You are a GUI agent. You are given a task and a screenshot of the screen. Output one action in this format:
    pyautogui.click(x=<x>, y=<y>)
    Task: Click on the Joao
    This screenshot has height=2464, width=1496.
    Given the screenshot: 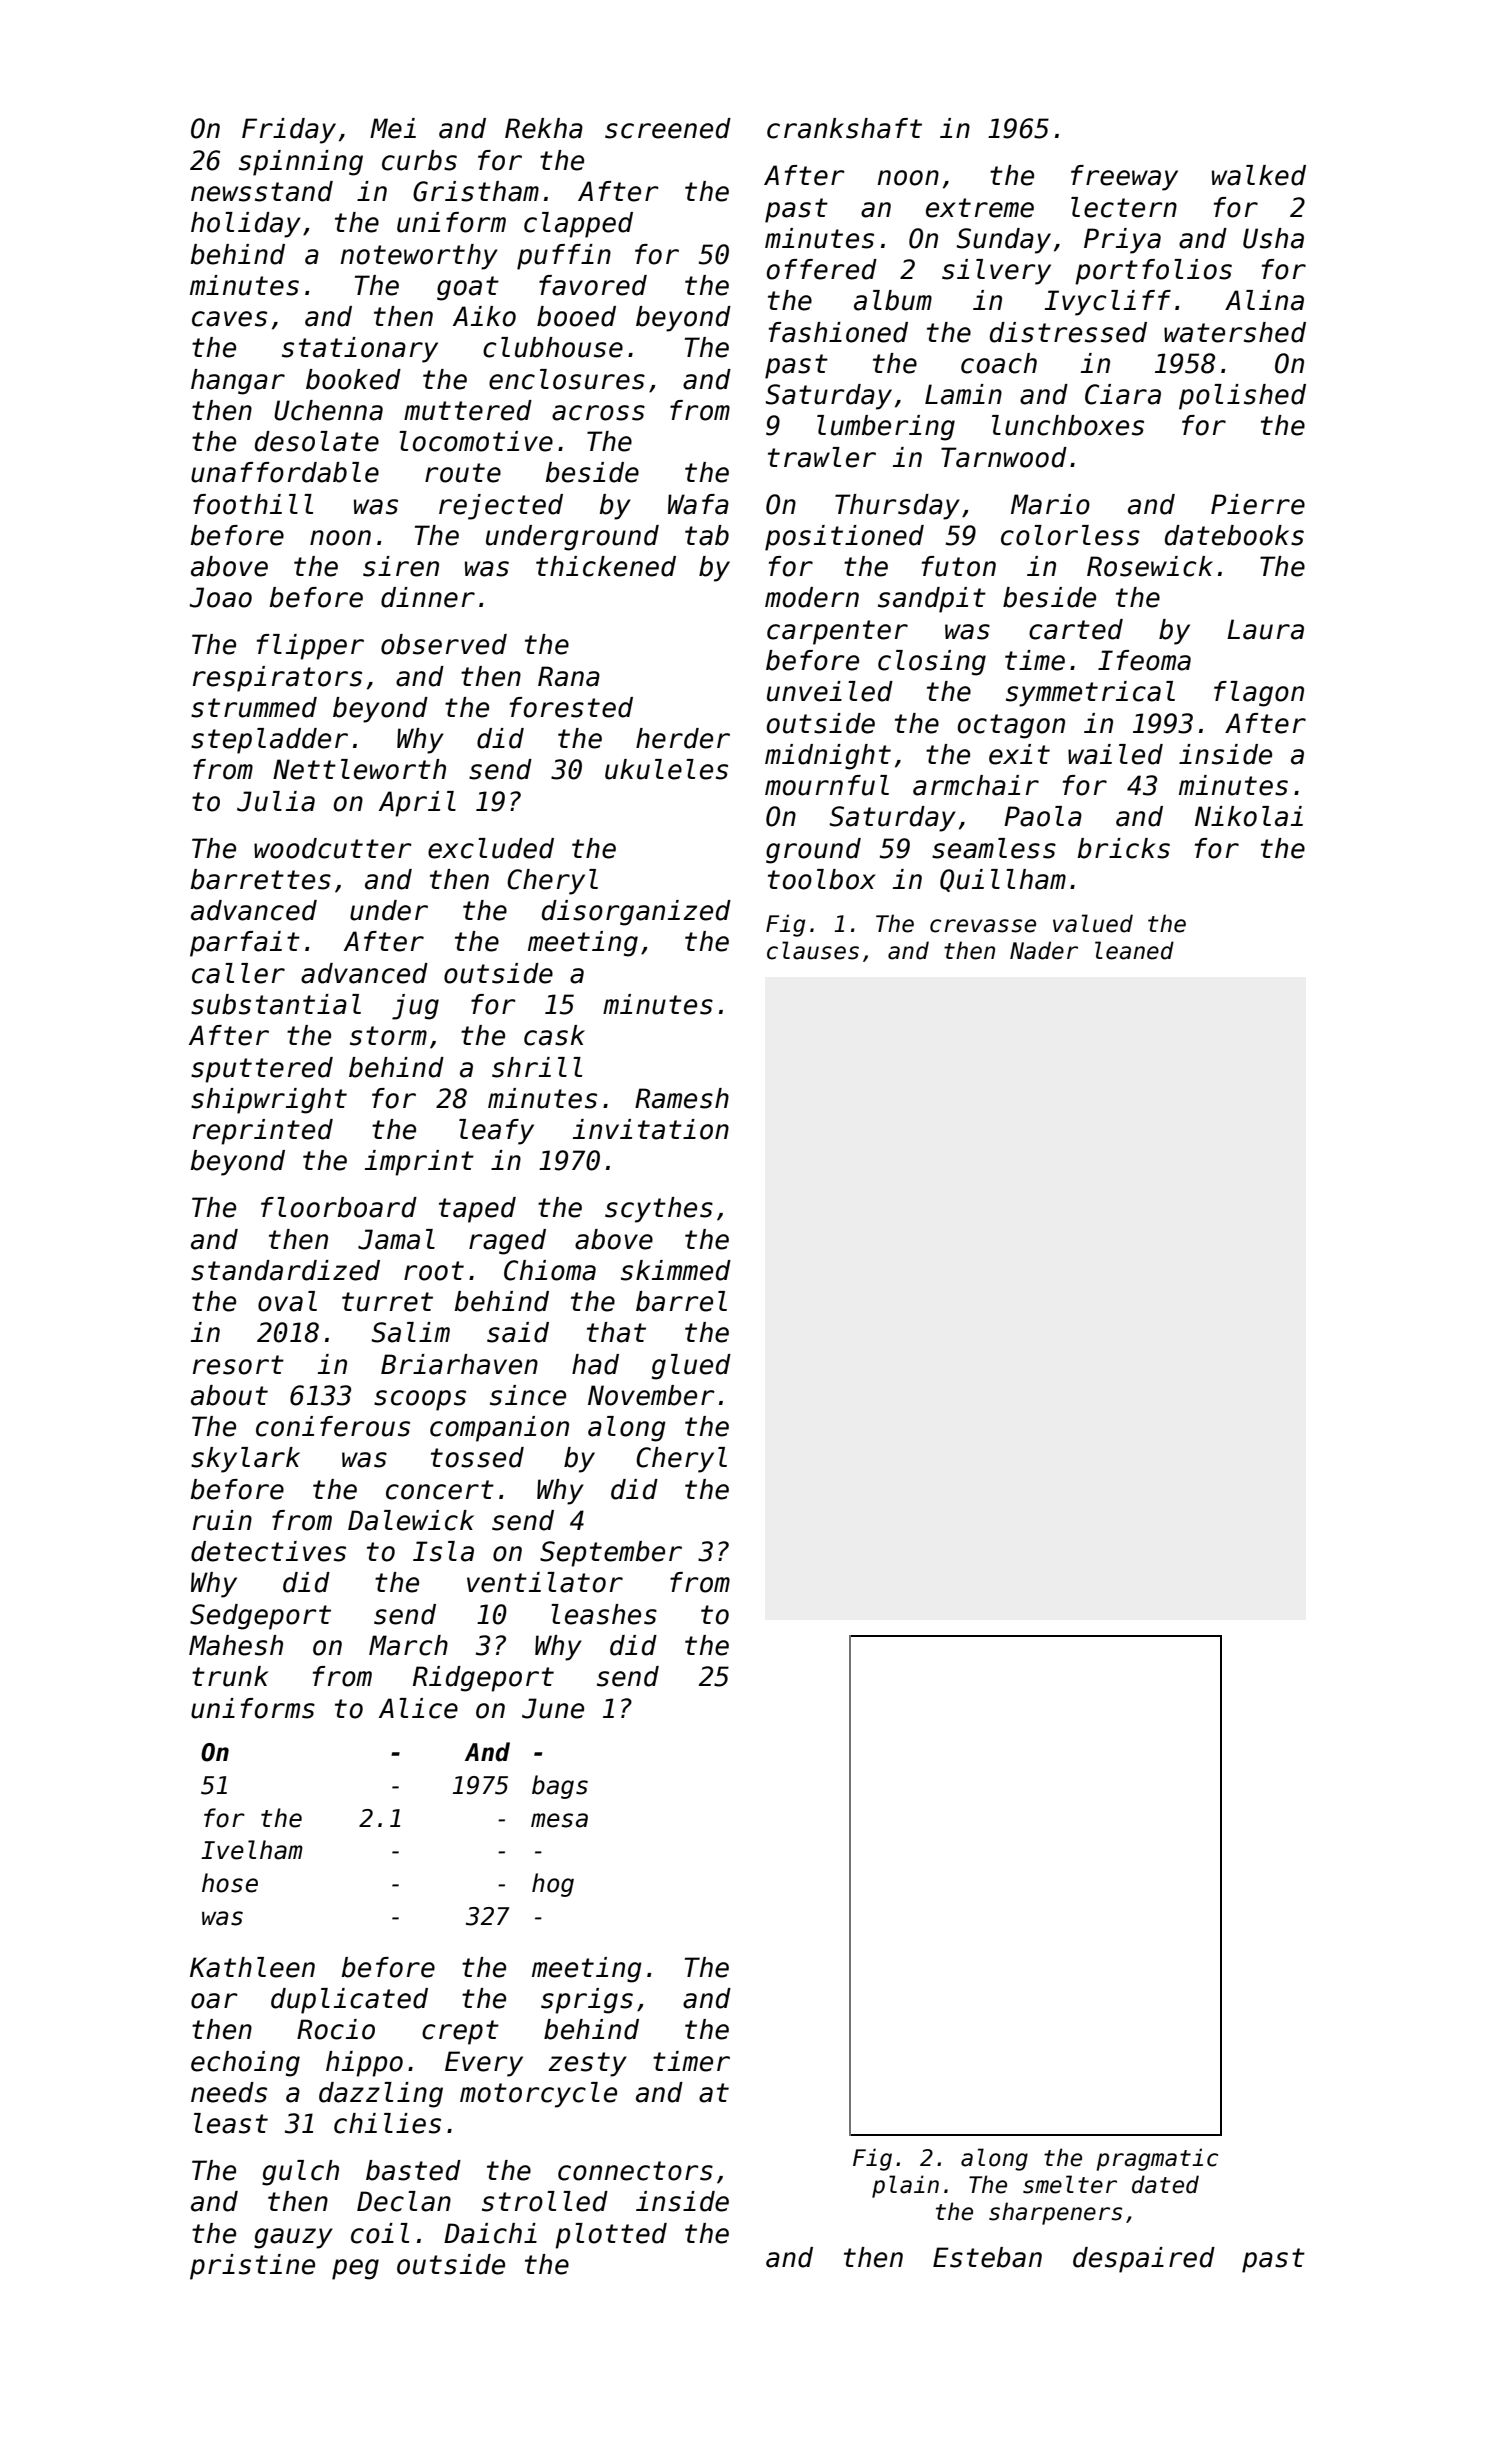 What is the action you would take?
    pyautogui.click(x=220, y=597)
